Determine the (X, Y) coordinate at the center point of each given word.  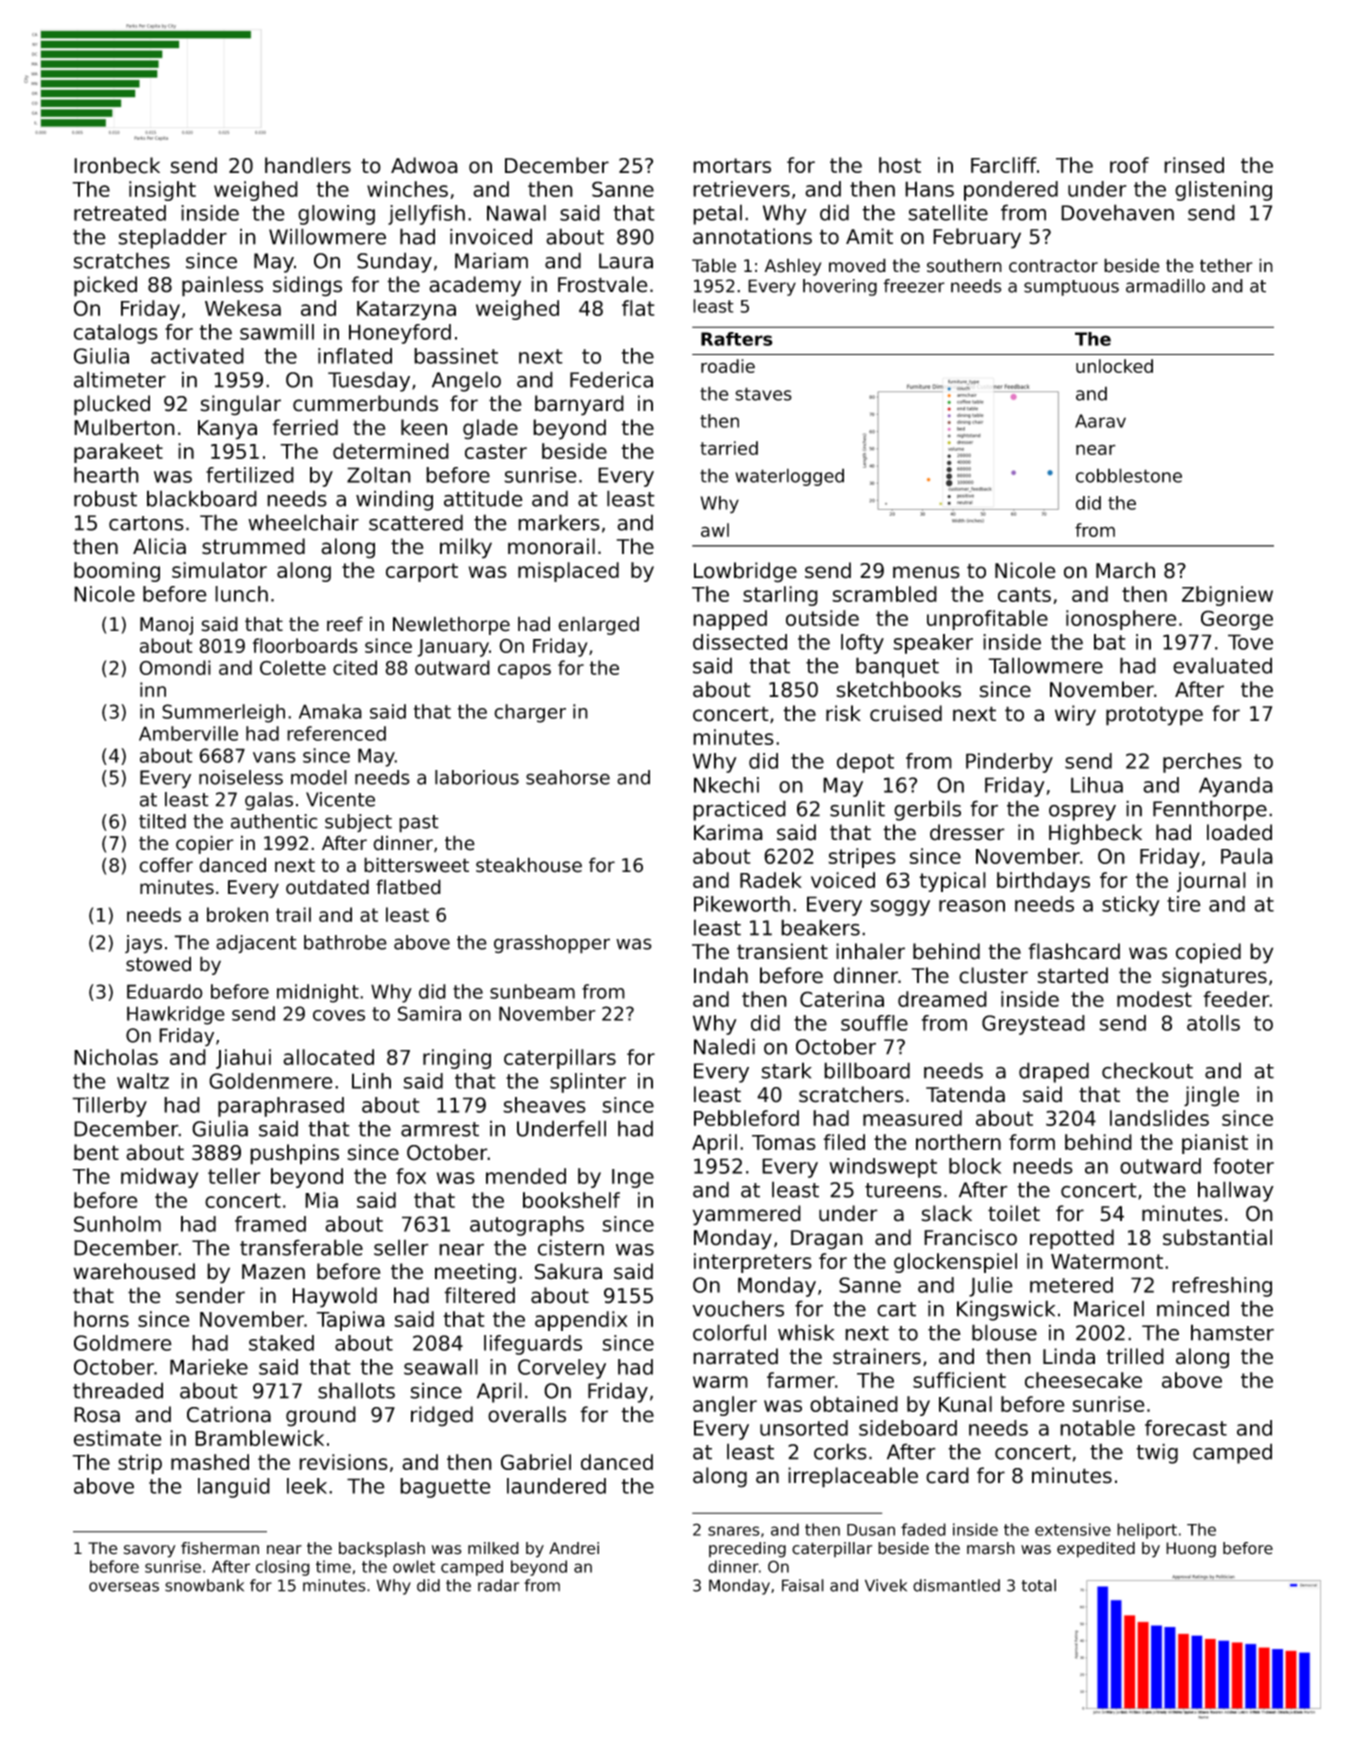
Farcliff (1004, 165)
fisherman (220, 1548)
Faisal (803, 1585)
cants (1024, 594)
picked (105, 286)
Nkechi (726, 785)
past (419, 824)
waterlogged (789, 477)
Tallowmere (1045, 665)
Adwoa (424, 165)
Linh (371, 1081)
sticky (1131, 906)
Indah (721, 975)
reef (345, 624)
